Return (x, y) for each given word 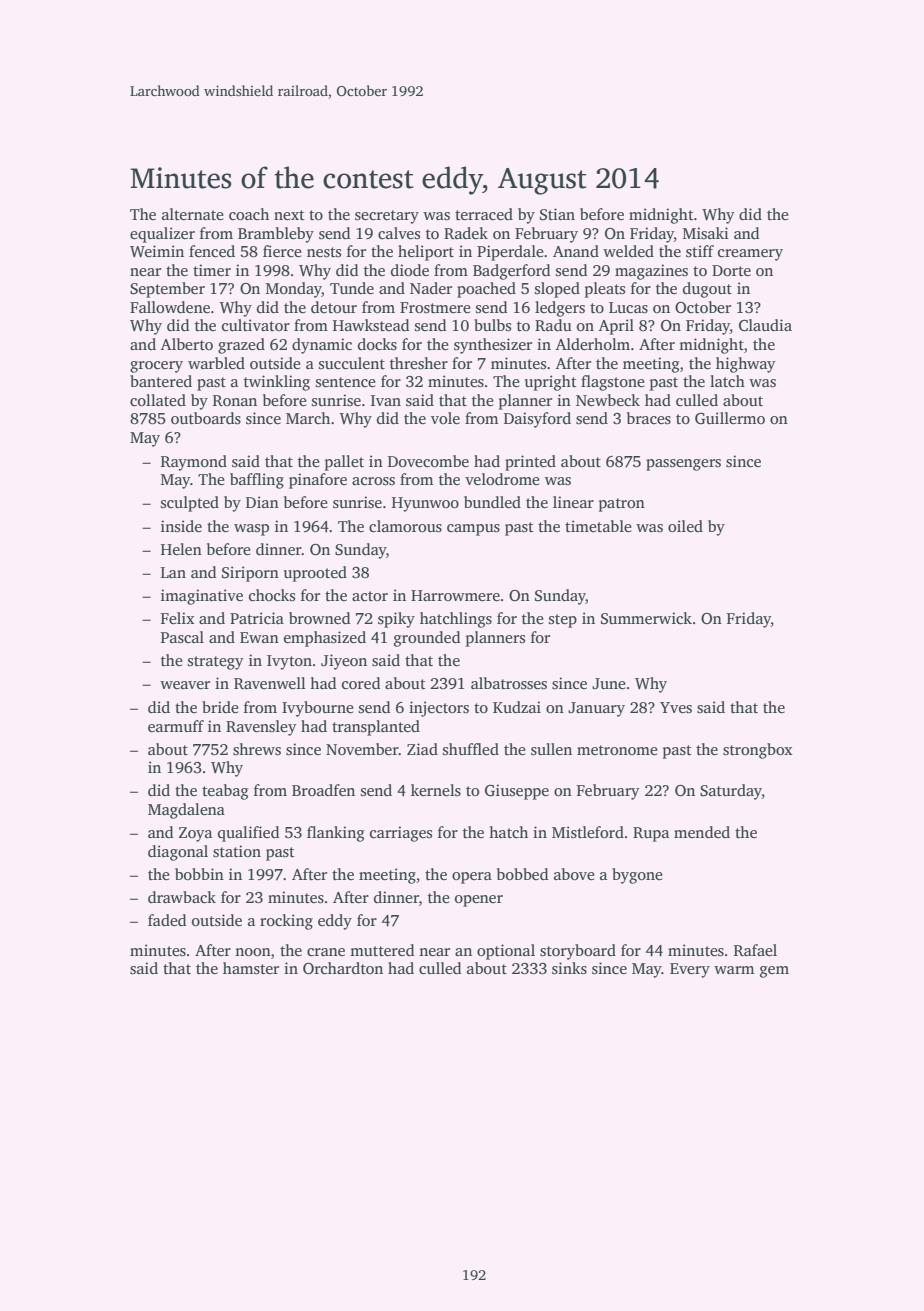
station (237, 851)
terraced (484, 214)
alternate (193, 214)
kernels (436, 790)
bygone (637, 876)
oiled (685, 526)
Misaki (706, 233)
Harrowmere (455, 595)
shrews (257, 749)
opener (479, 901)
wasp (251, 530)
